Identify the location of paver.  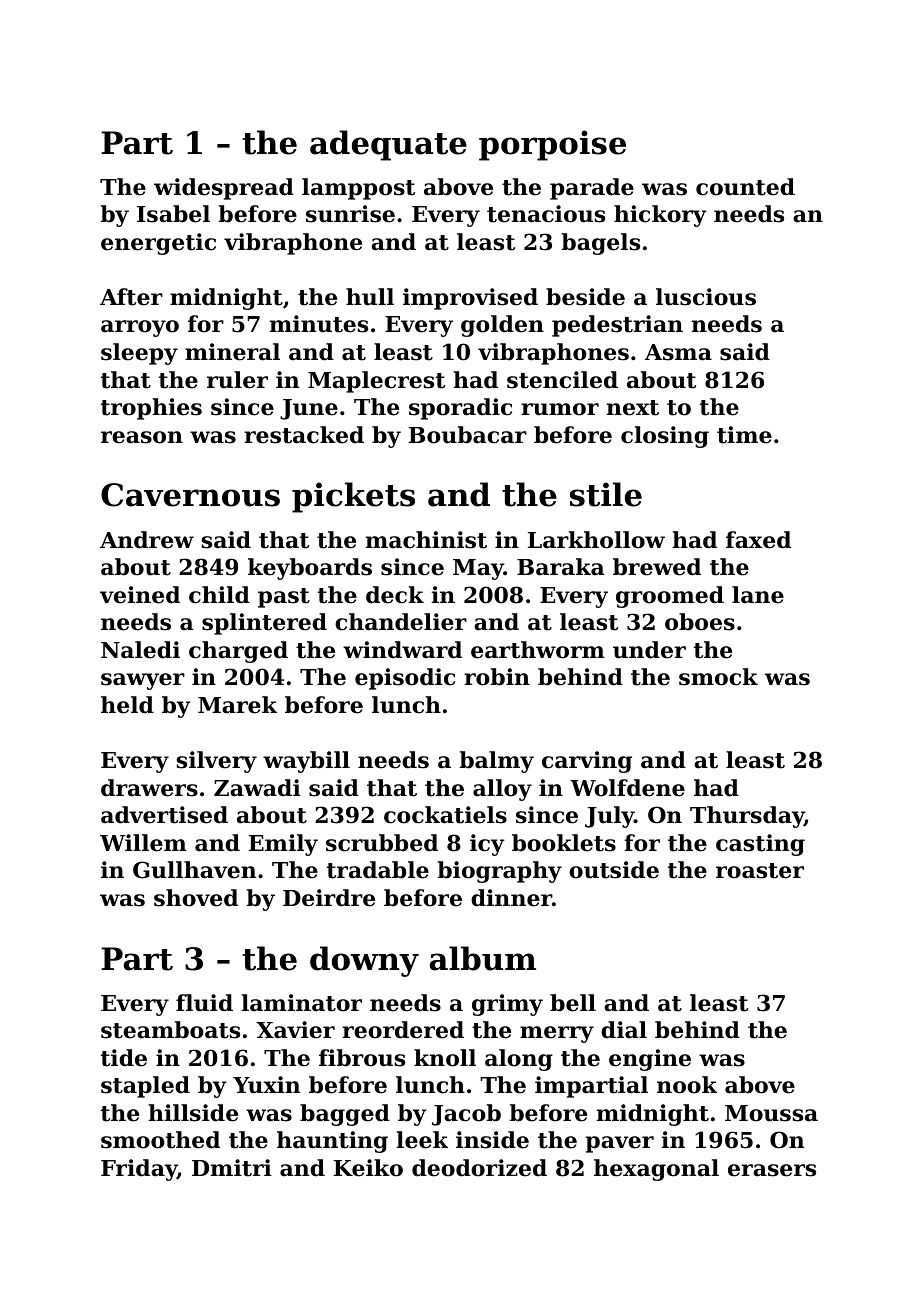
(620, 1144).
